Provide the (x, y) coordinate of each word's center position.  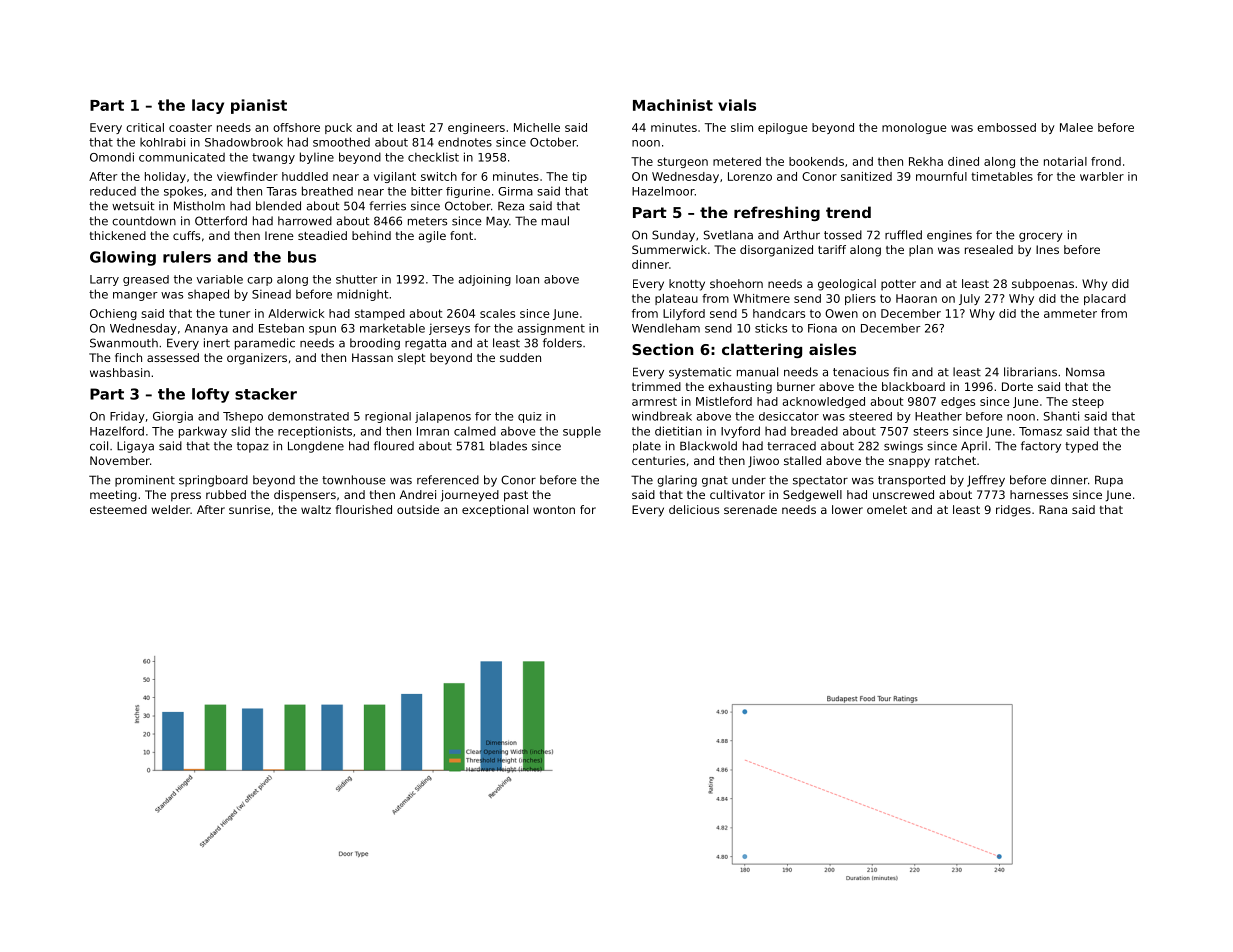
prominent (145, 481)
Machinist (673, 105)
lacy (208, 106)
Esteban (281, 328)
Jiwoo (763, 461)
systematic (700, 373)
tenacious (861, 372)
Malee (1076, 127)
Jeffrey (986, 481)
